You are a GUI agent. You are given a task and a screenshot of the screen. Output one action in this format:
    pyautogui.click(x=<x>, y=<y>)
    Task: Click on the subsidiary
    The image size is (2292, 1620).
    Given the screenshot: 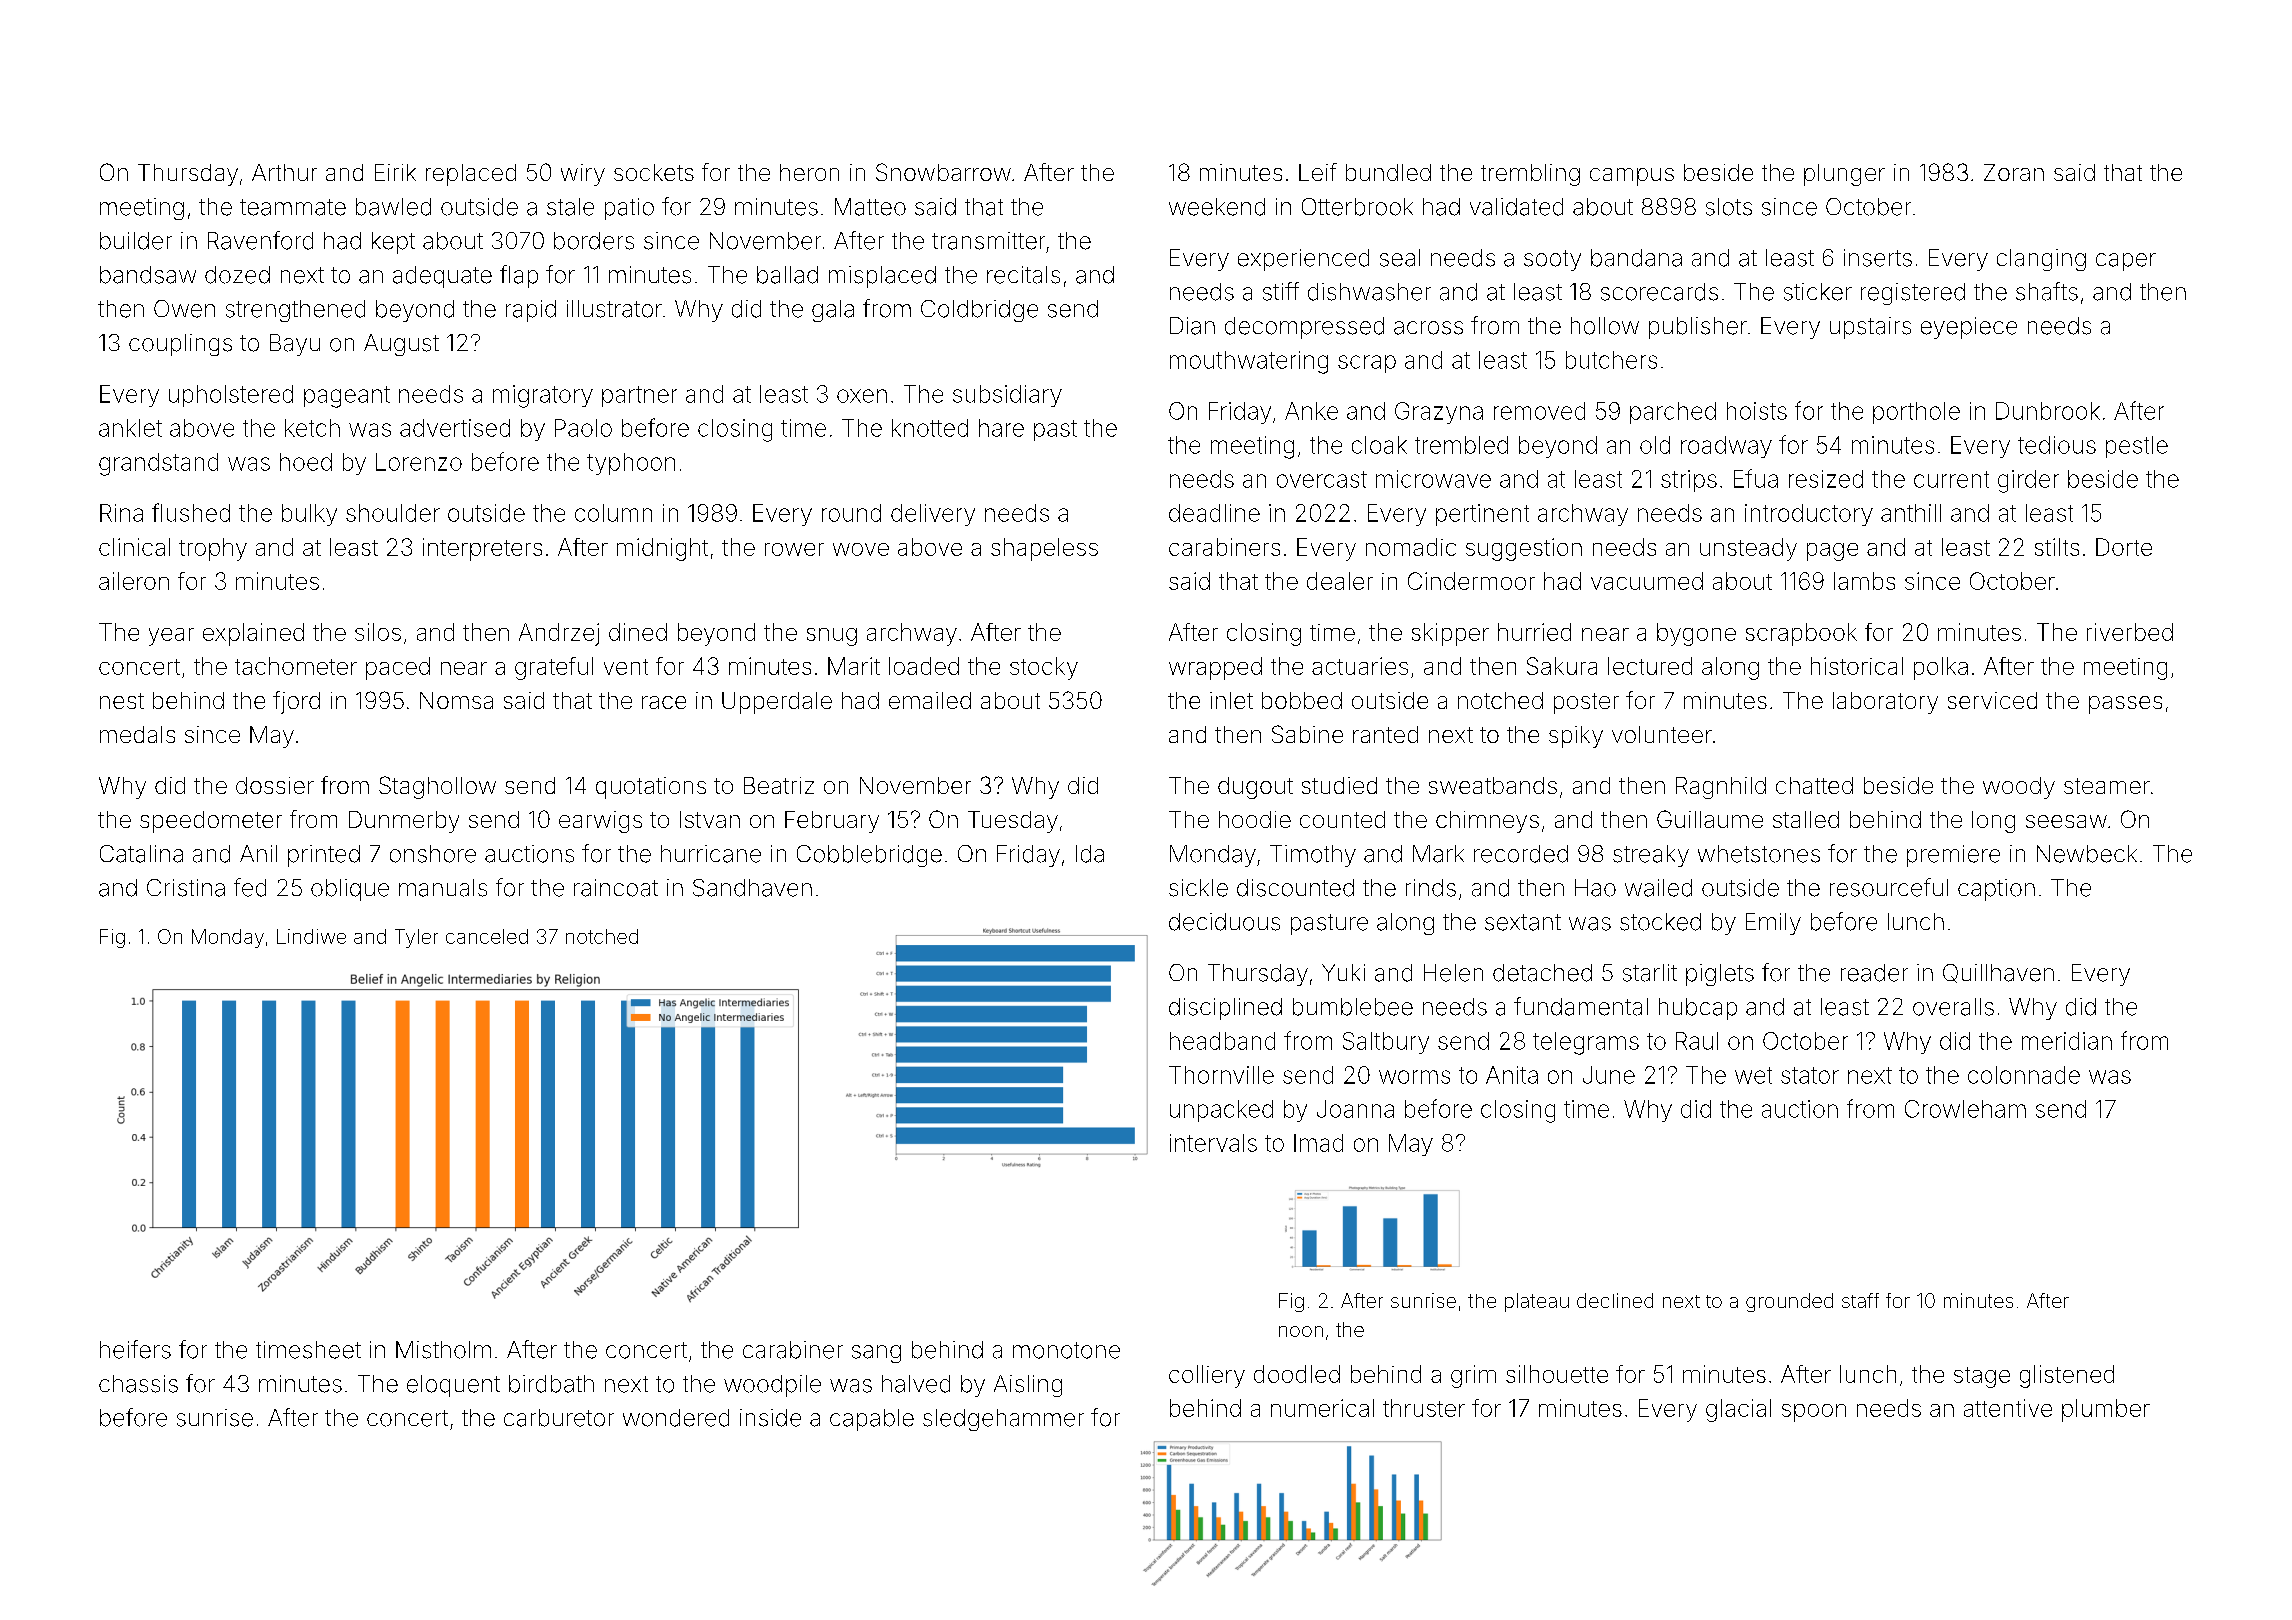 What is the action you would take?
    pyautogui.click(x=1007, y=396)
